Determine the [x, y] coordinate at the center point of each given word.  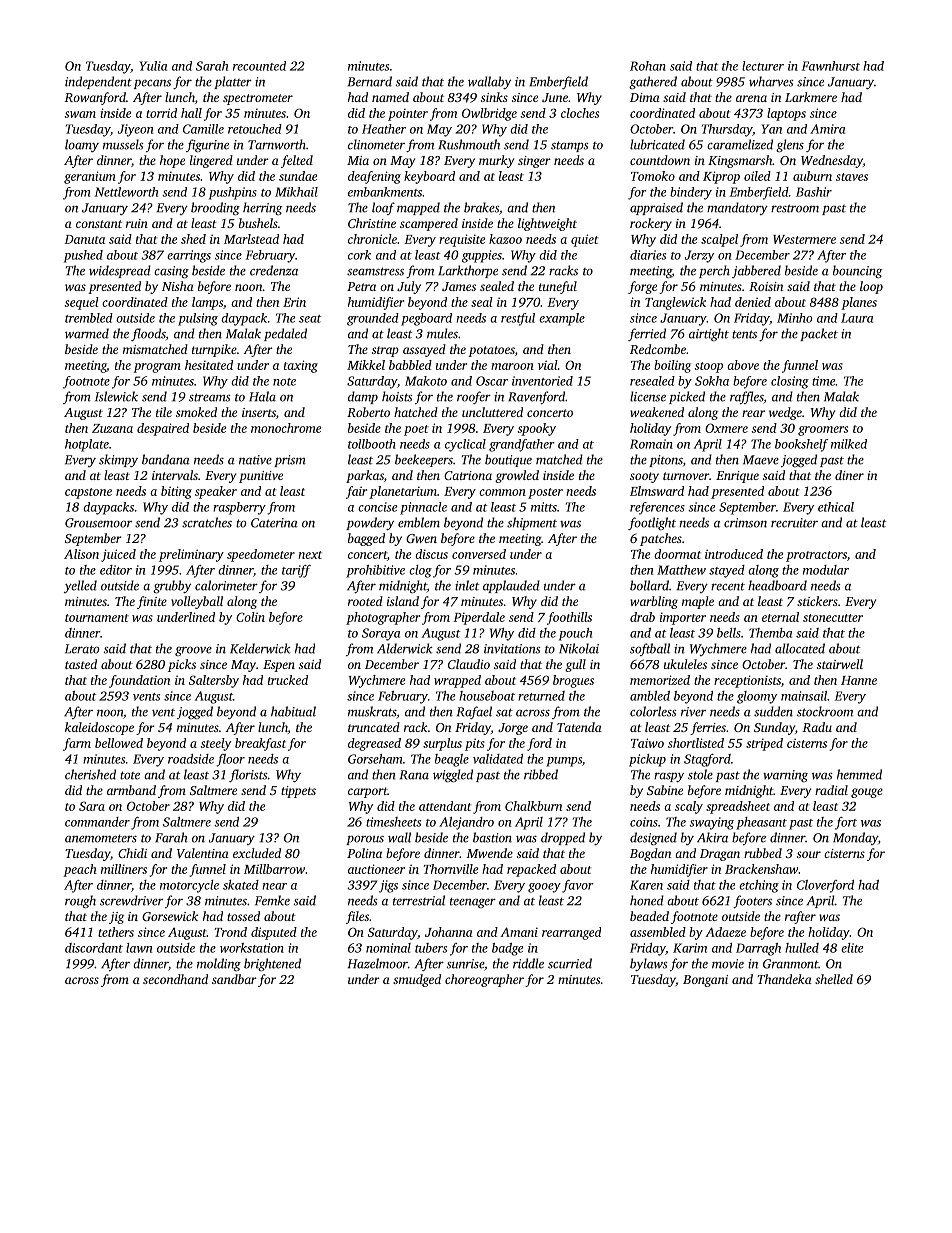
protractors [816, 556]
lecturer [763, 66]
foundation [139, 681]
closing [790, 382]
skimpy [118, 460]
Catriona [468, 475]
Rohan [648, 66]
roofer [474, 397]
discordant [94, 948]
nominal [388, 948]
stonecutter [833, 618]
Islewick [116, 396]
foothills [569, 618]
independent [98, 82]
